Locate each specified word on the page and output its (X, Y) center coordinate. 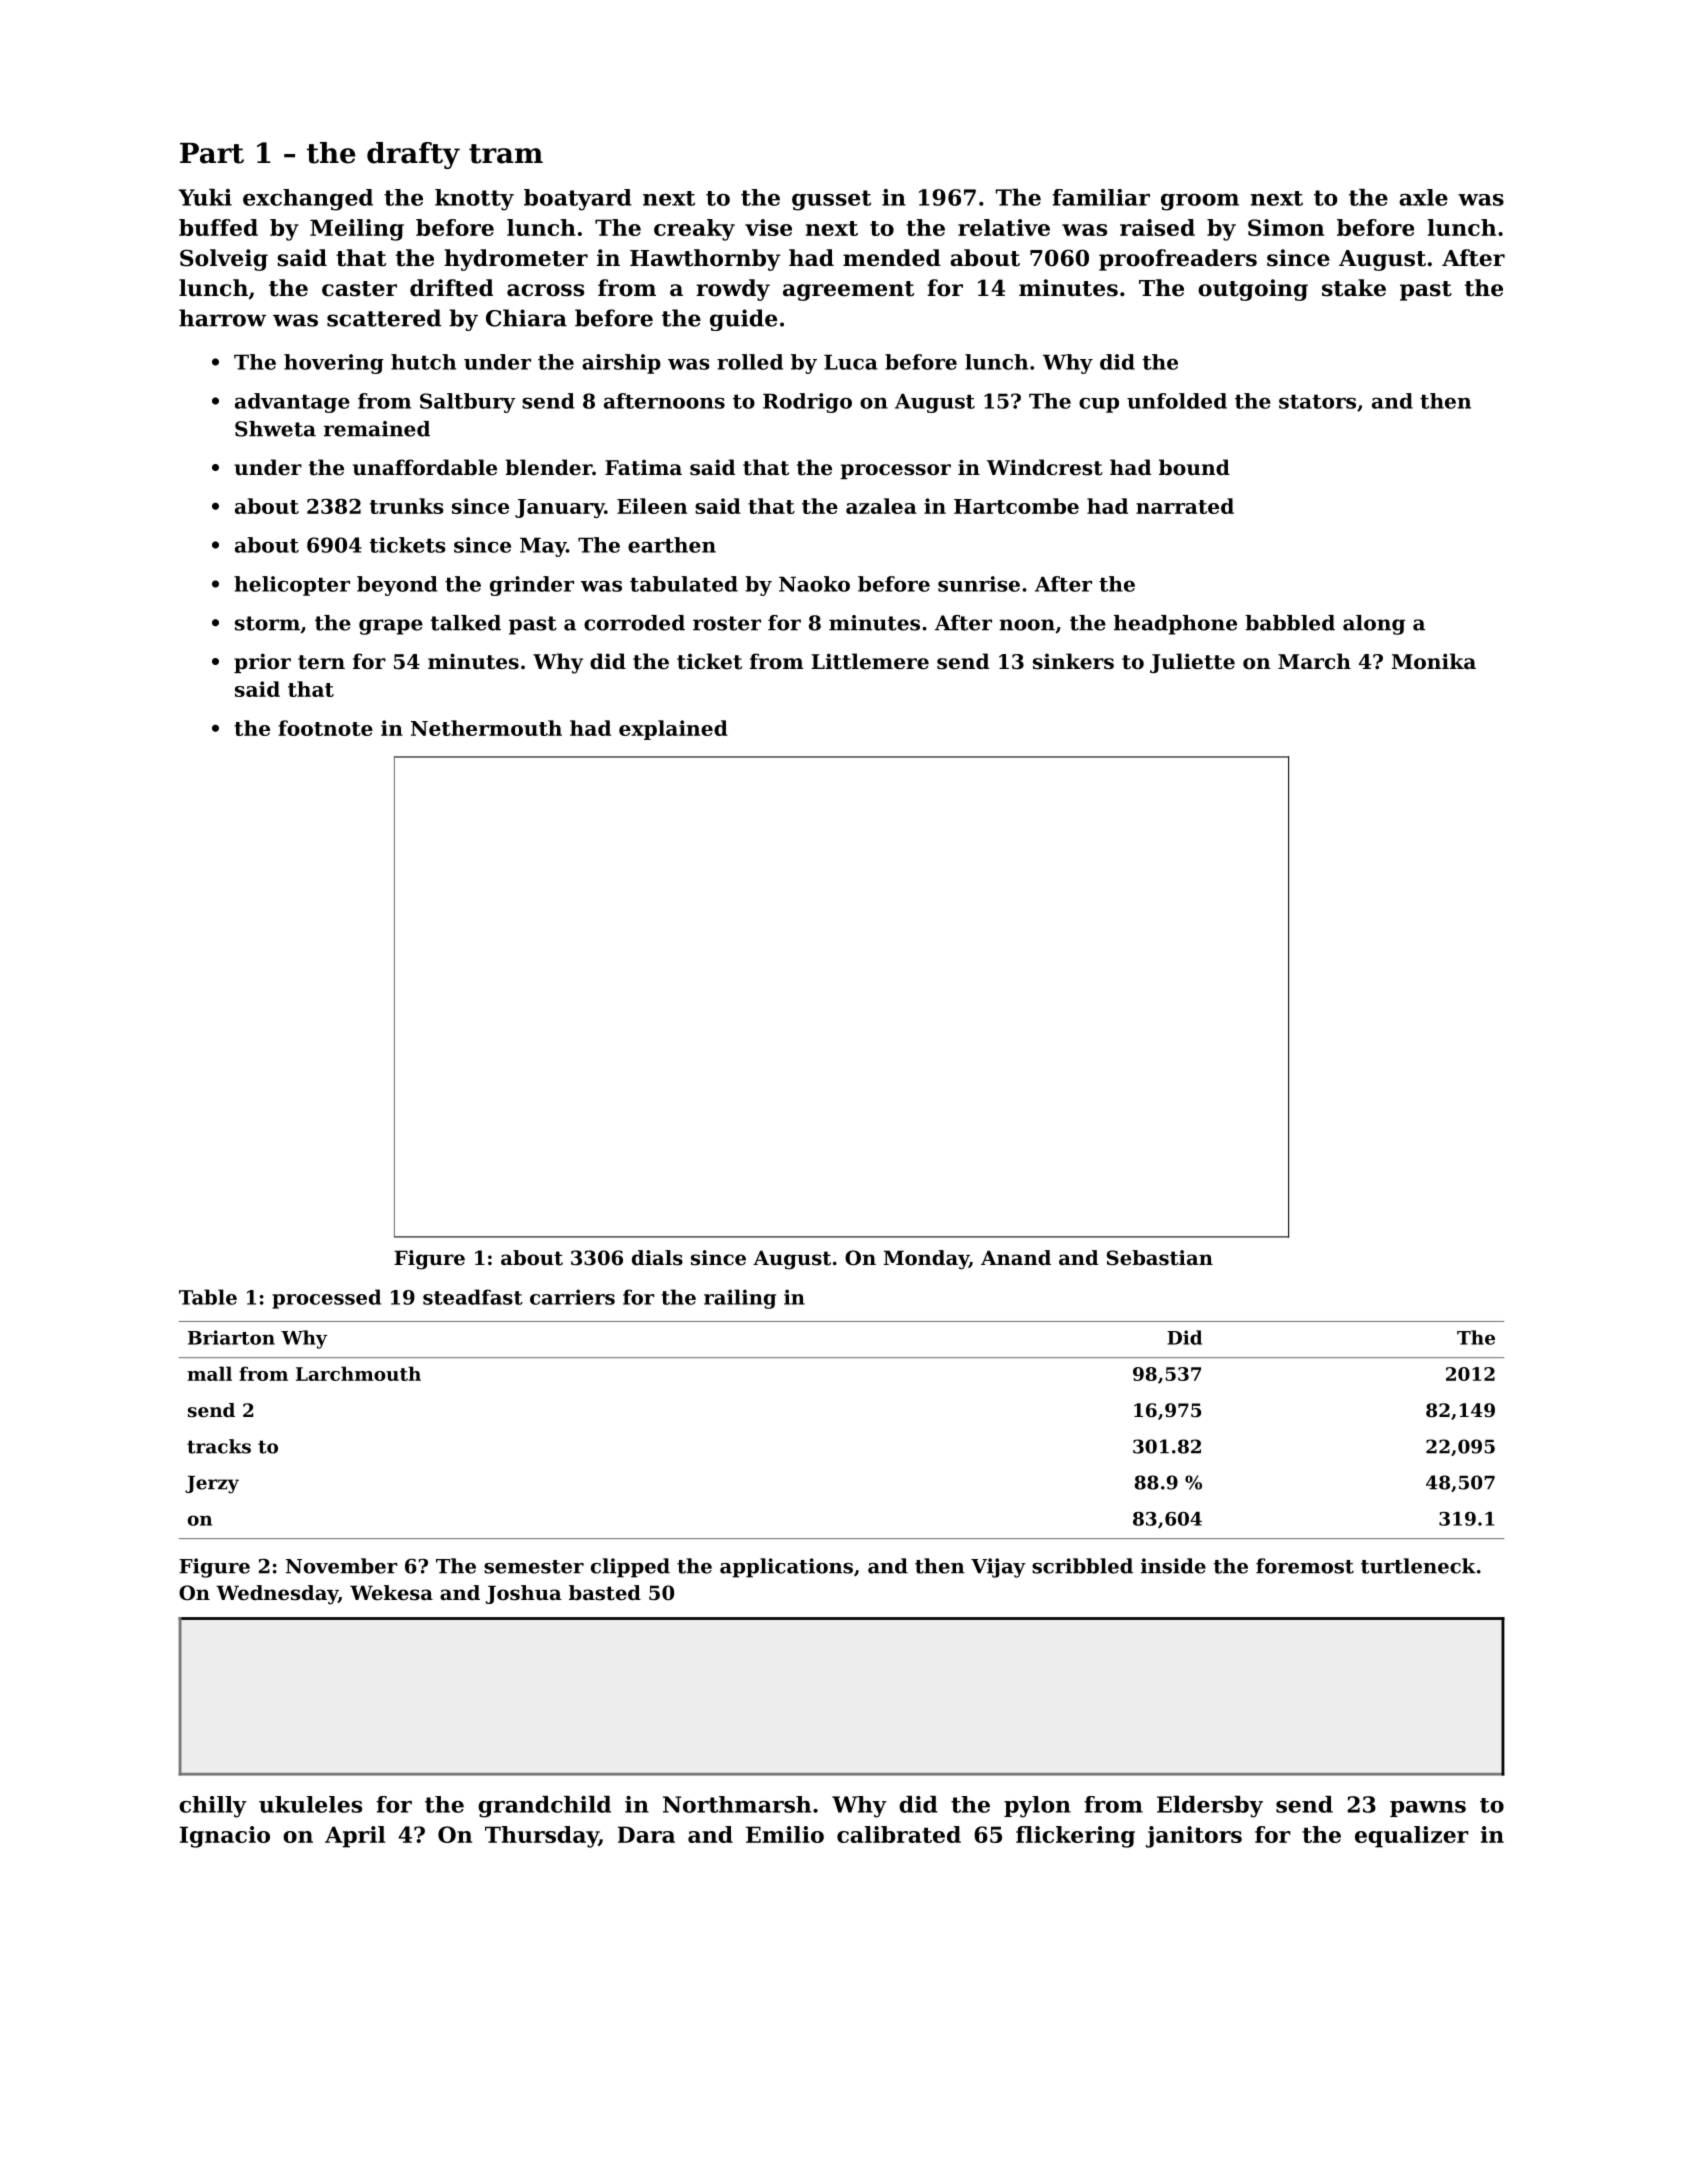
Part (212, 153)
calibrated (899, 1834)
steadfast (473, 1297)
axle (1423, 197)
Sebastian (1160, 1258)
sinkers (1073, 661)
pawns (1428, 1809)
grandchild (544, 1807)
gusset (831, 200)
